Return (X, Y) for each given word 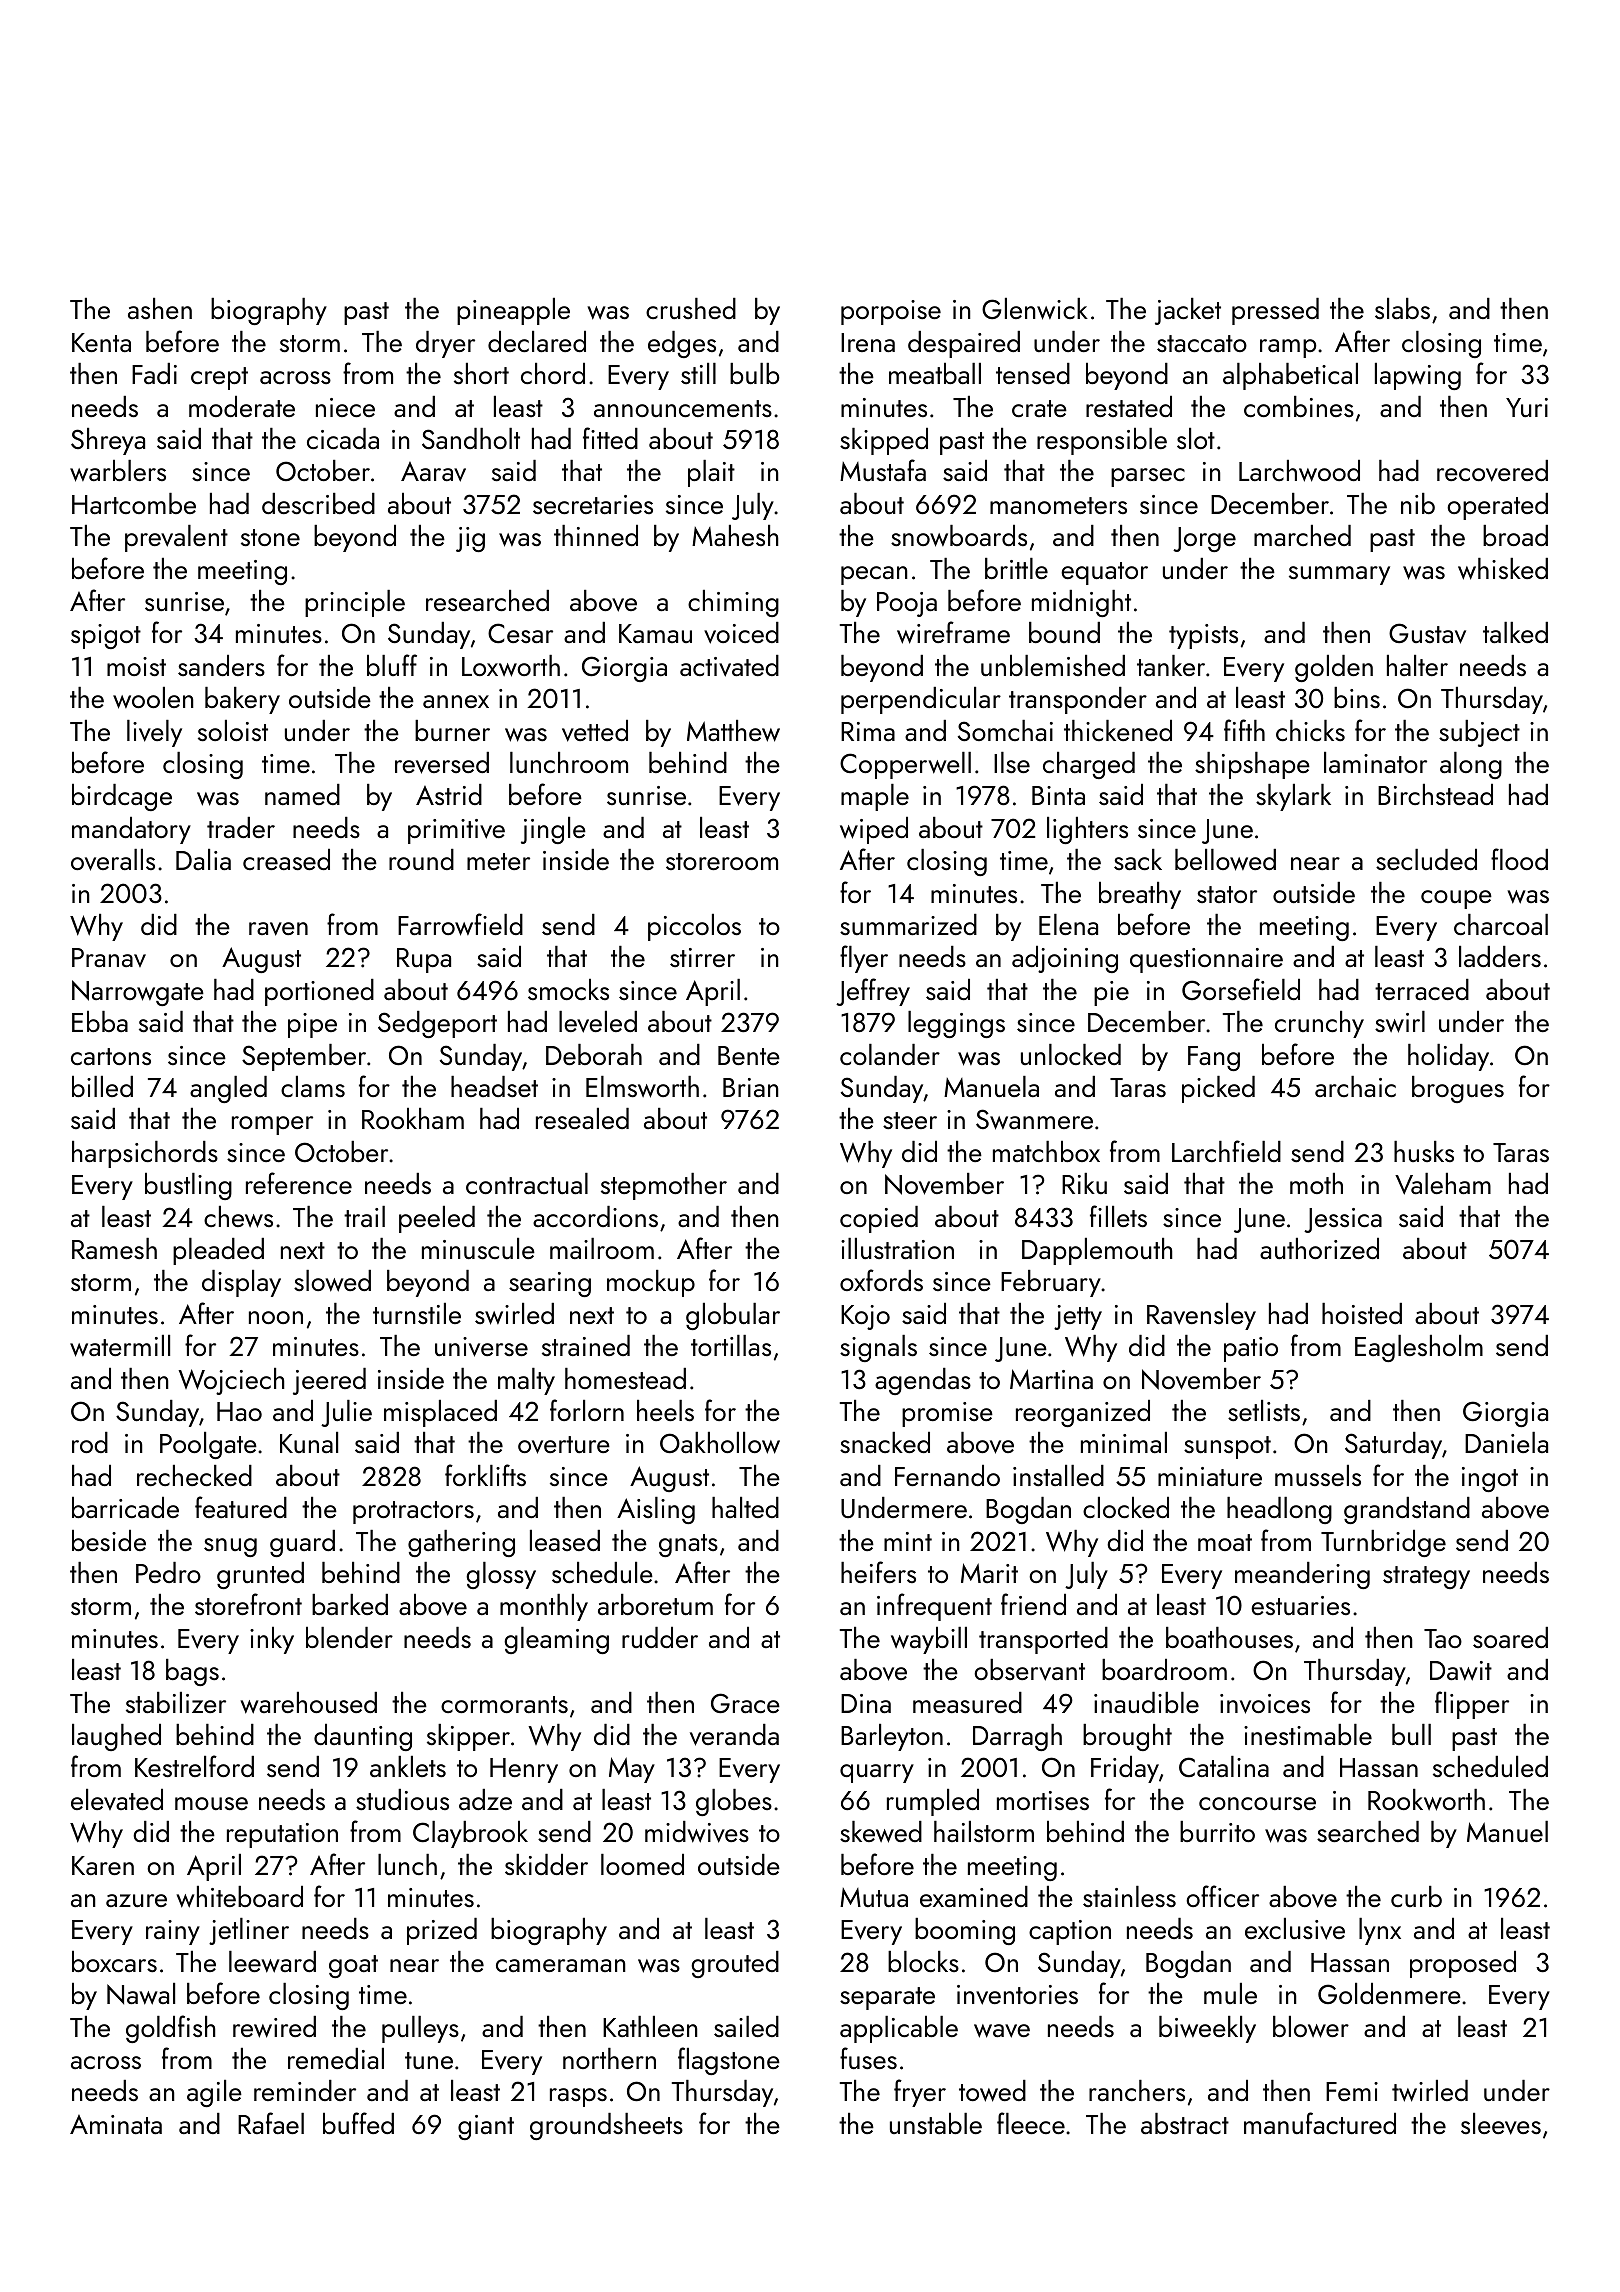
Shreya (108, 441)
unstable (936, 2123)
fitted (610, 438)
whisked (1503, 569)
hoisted (1362, 1313)
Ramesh (114, 1248)
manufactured (1320, 2123)
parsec (1148, 477)
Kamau (655, 633)
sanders (221, 665)
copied (879, 1219)
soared (1510, 1637)
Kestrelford (194, 1766)
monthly (544, 1607)
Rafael (271, 2123)
